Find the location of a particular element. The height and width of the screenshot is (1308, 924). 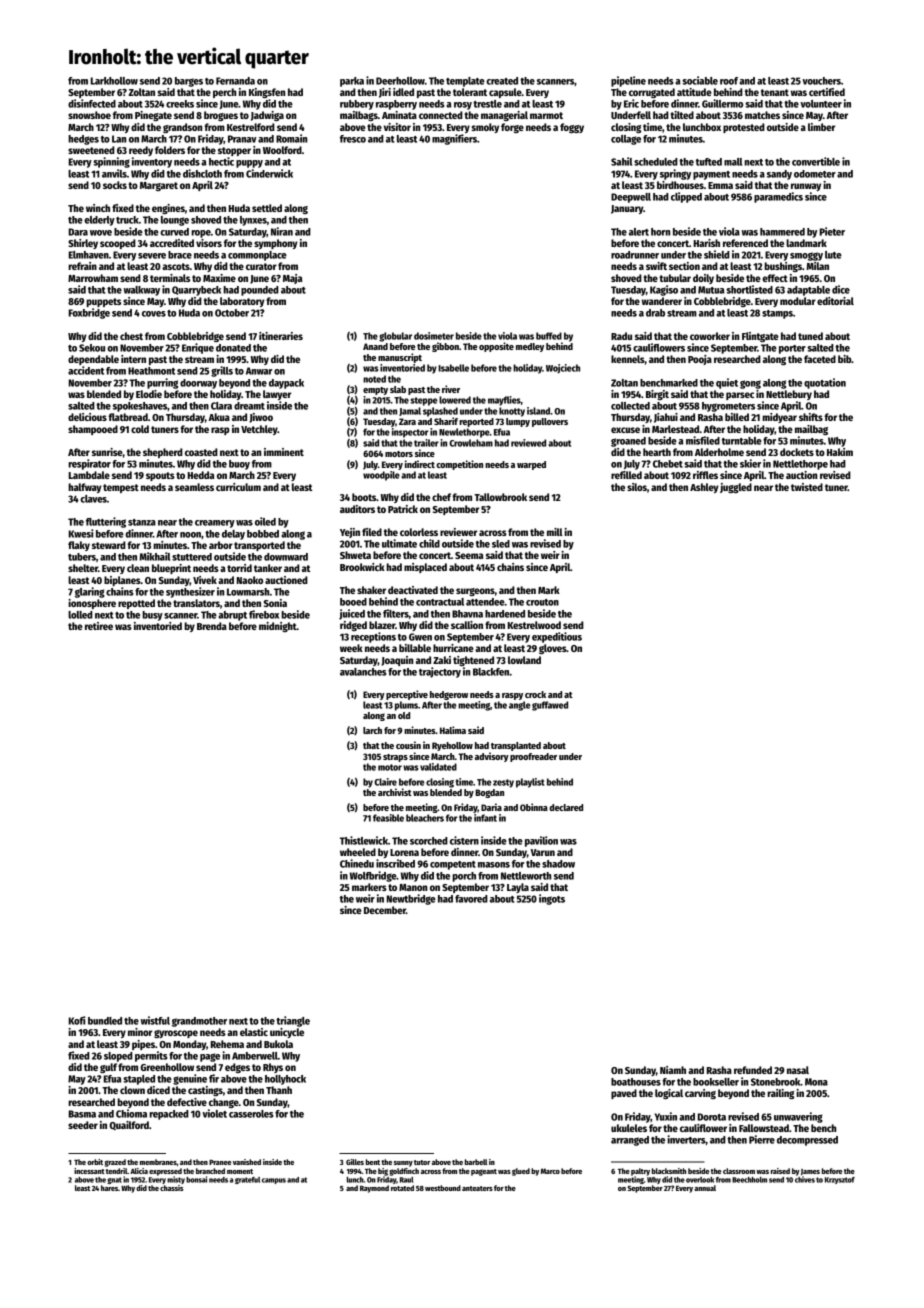

vouchers is located at coordinates (821, 81).
